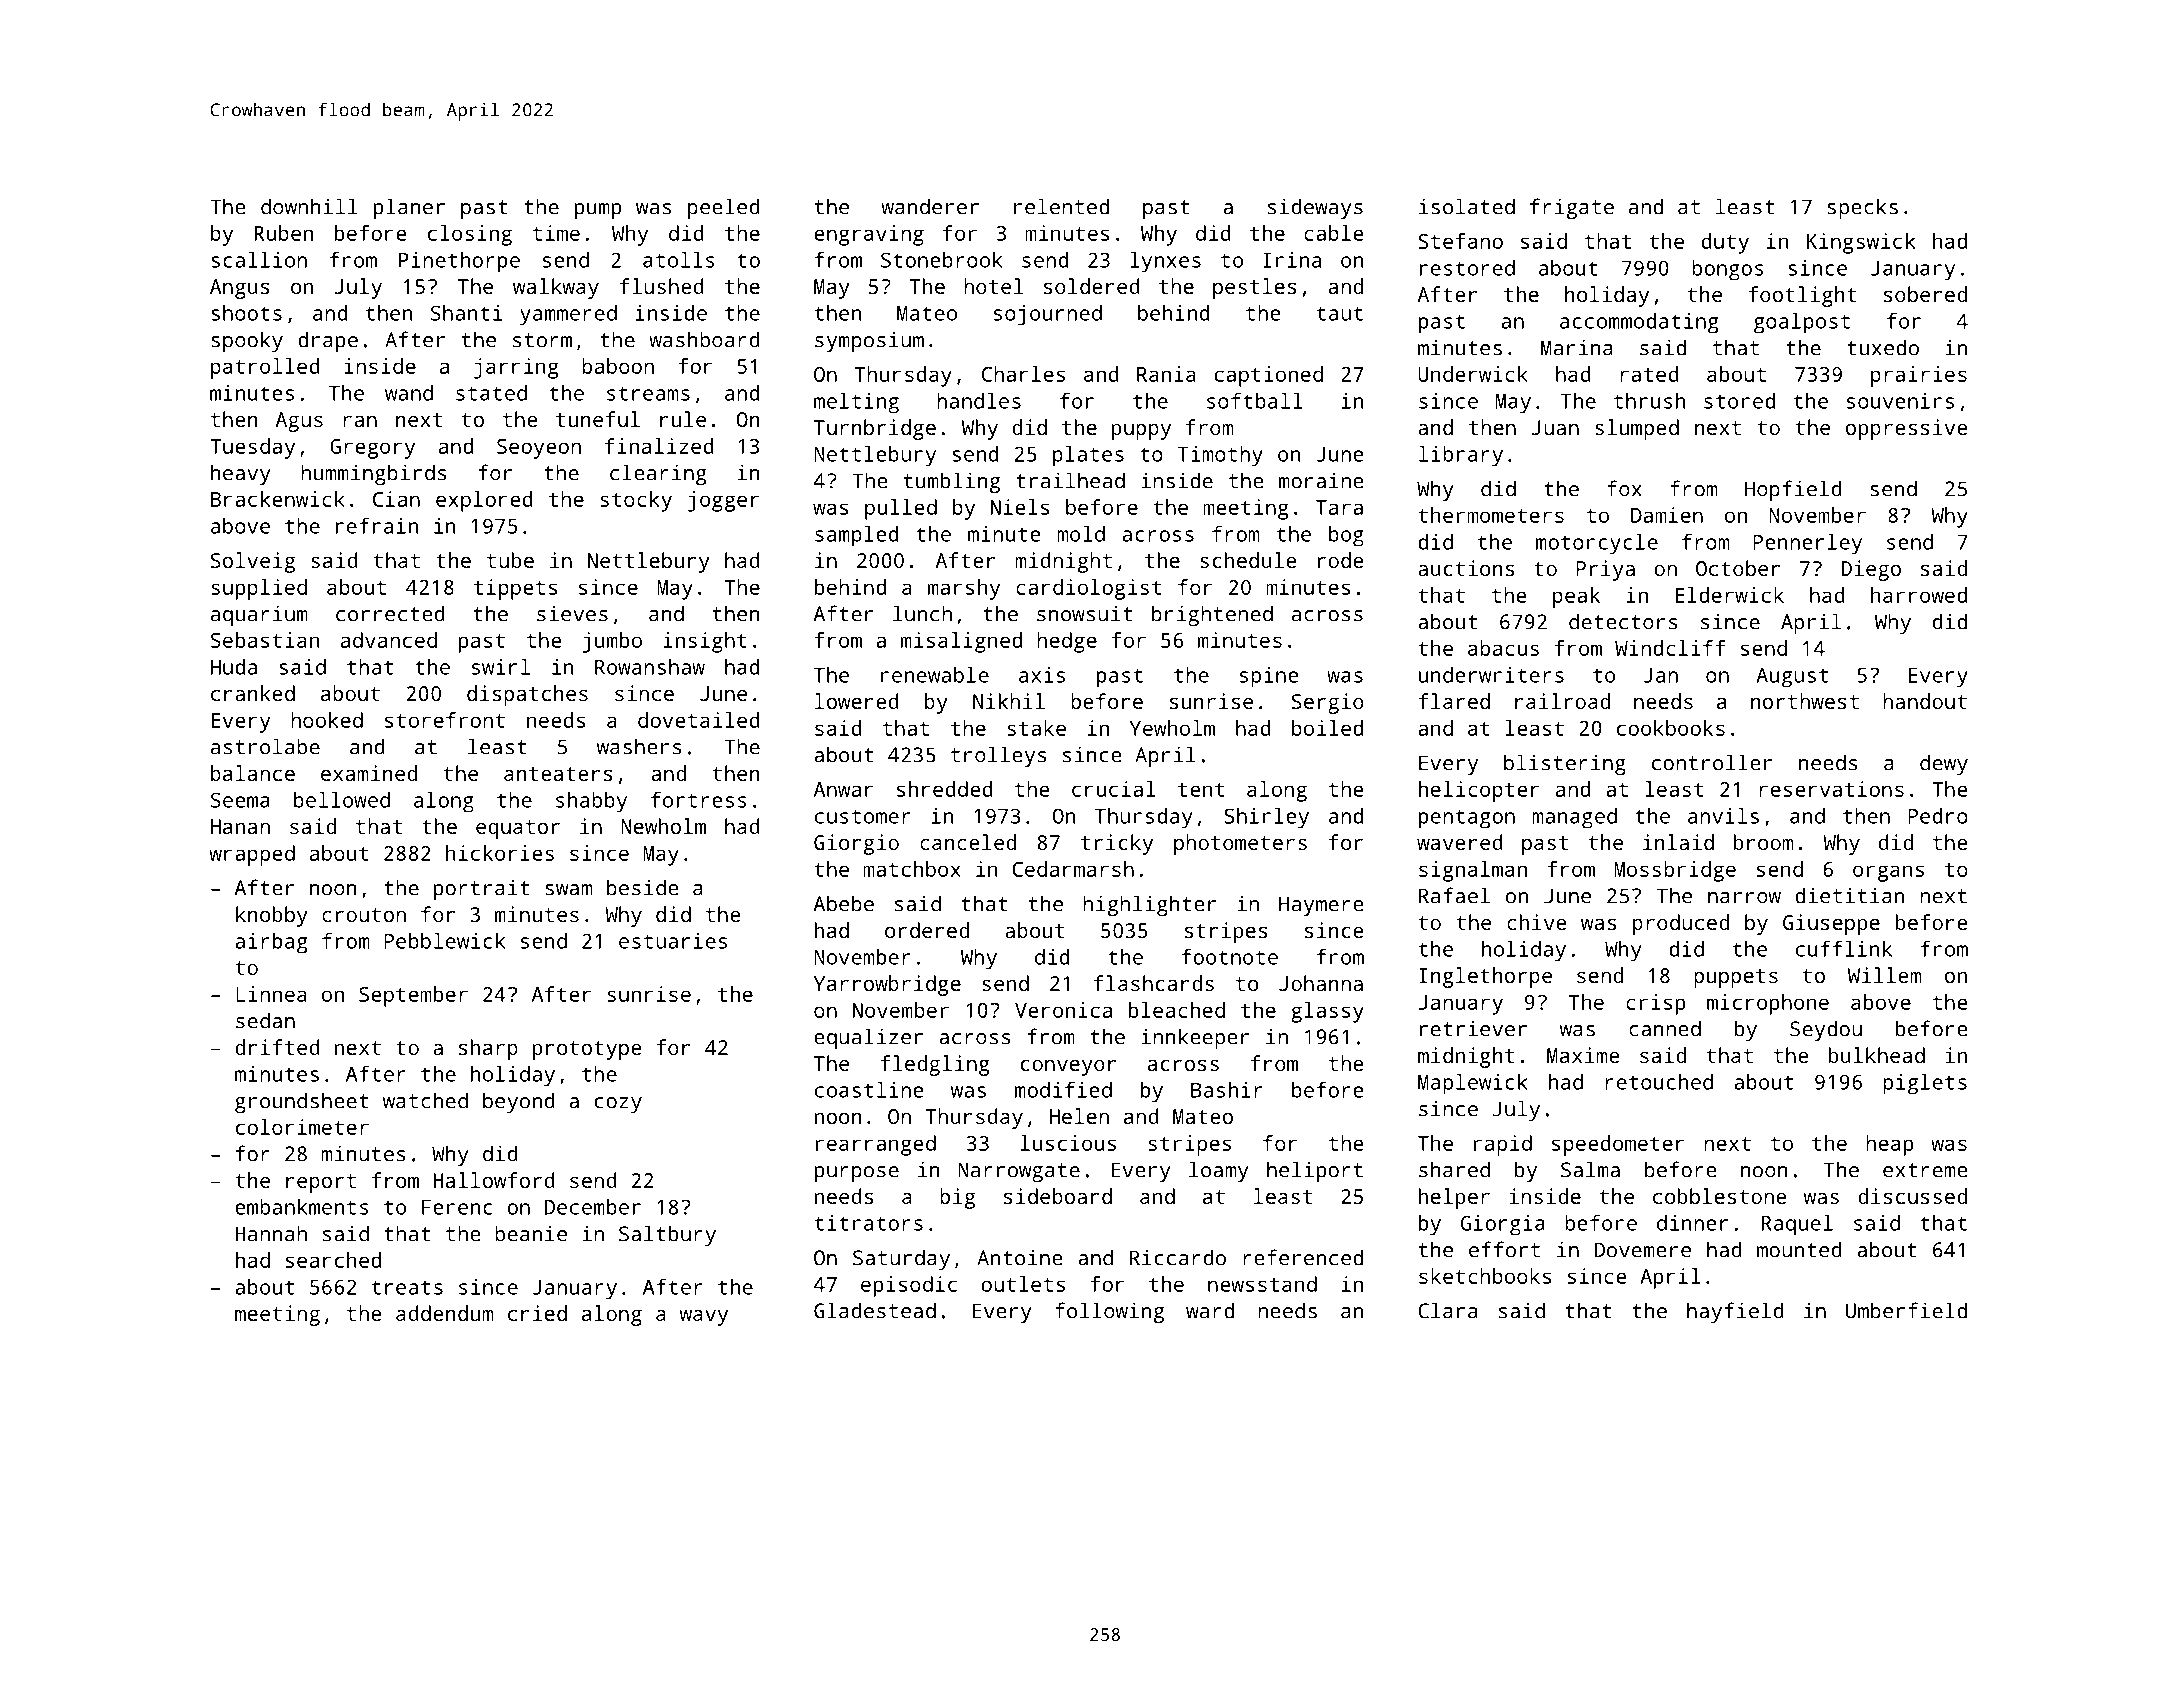  I want to click on beside, so click(643, 887).
